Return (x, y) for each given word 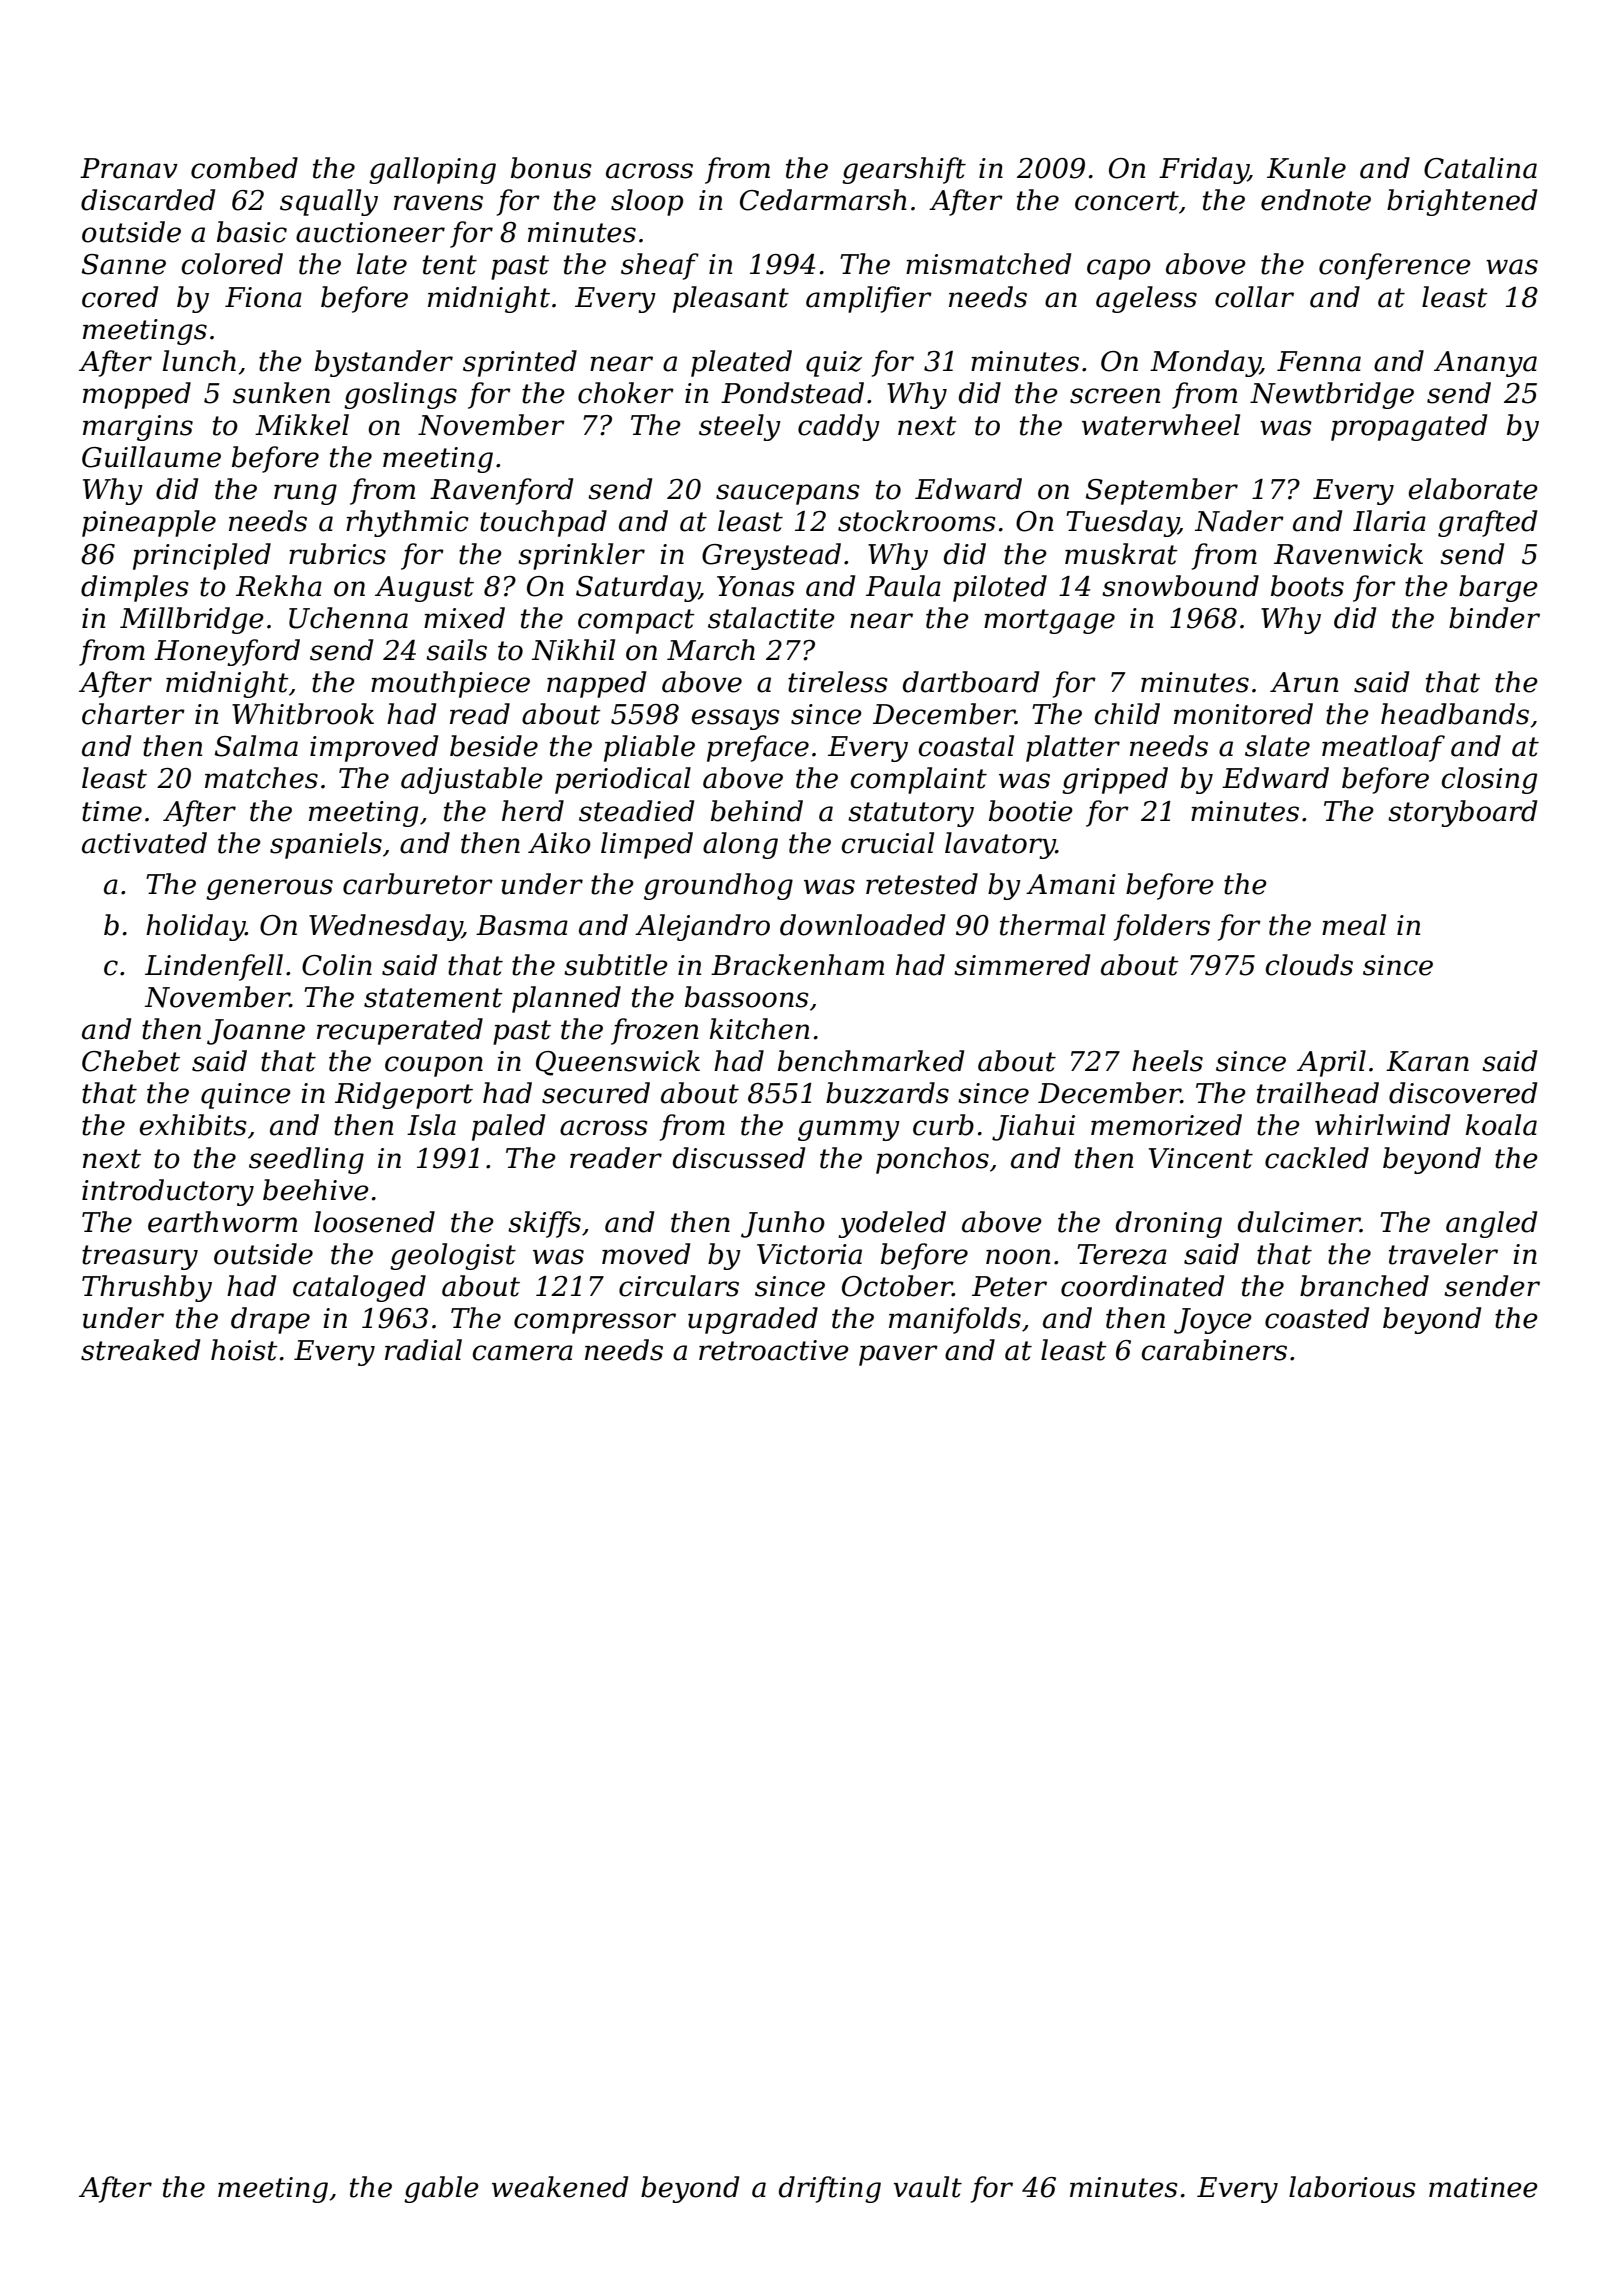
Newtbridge (1332, 395)
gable (441, 2189)
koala (1501, 1125)
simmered (1022, 965)
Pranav (129, 168)
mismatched (988, 264)
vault (927, 2187)
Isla (431, 1125)
